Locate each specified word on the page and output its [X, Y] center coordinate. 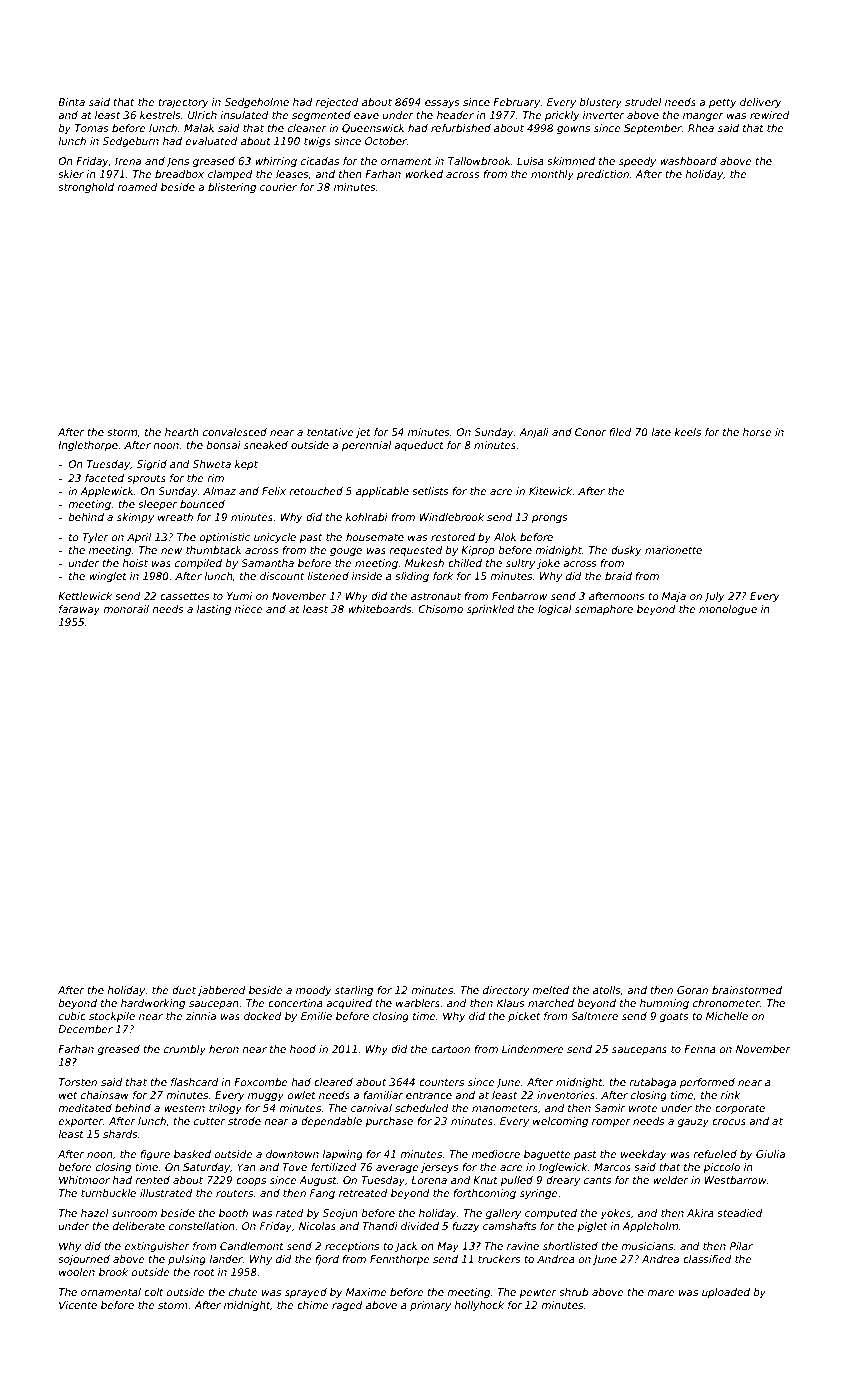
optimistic [224, 538]
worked [424, 174]
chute [243, 1292]
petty [723, 103]
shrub [573, 1292]
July [714, 597]
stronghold [86, 188]
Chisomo [440, 609]
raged [347, 1306]
